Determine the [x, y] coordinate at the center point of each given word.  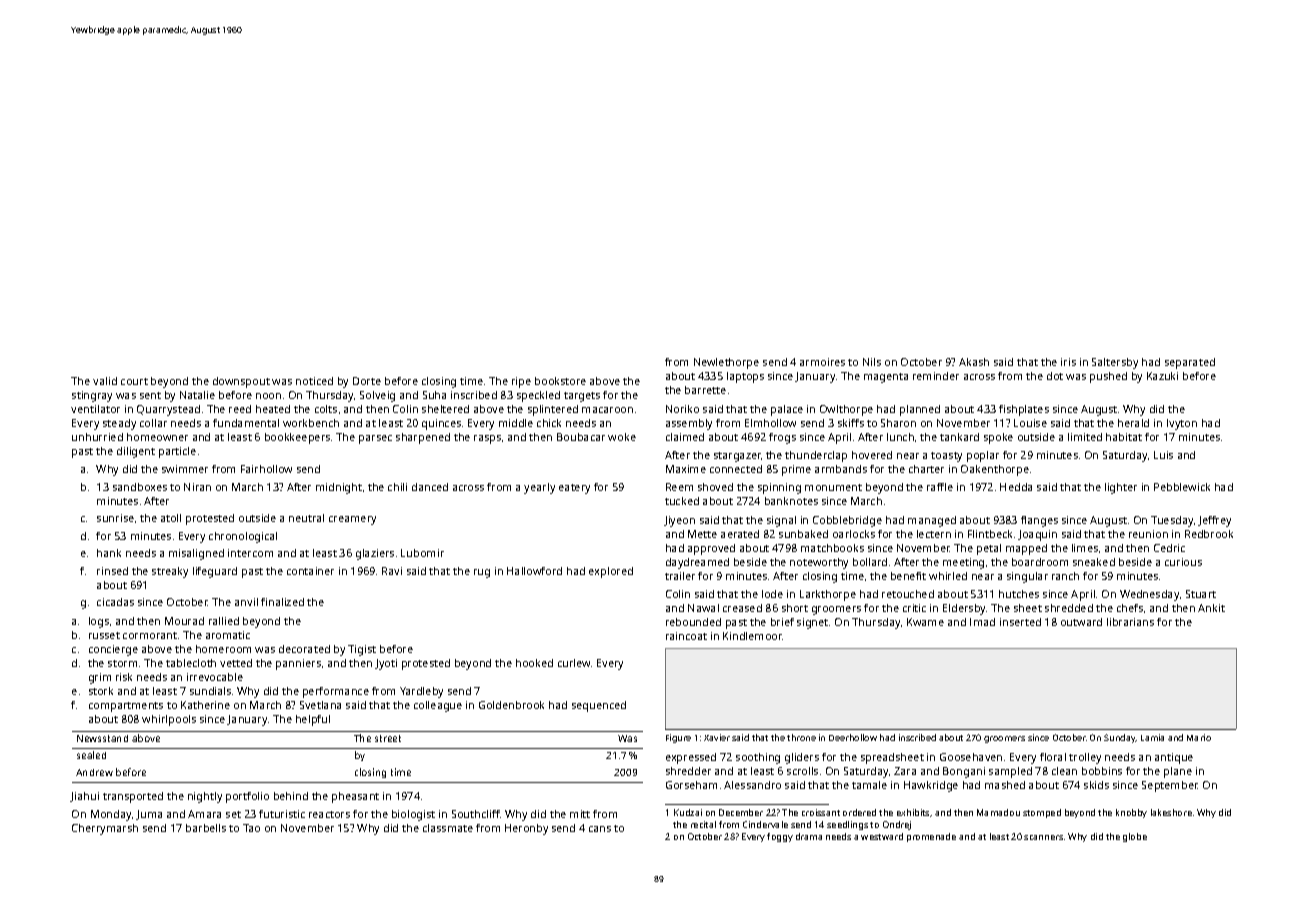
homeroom [223, 649]
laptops [745, 377]
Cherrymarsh [105, 829]
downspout [241, 382]
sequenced [599, 706]
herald [1133, 423]
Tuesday [1172, 521]
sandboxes [140, 487]
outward [1081, 622]
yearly [539, 488]
